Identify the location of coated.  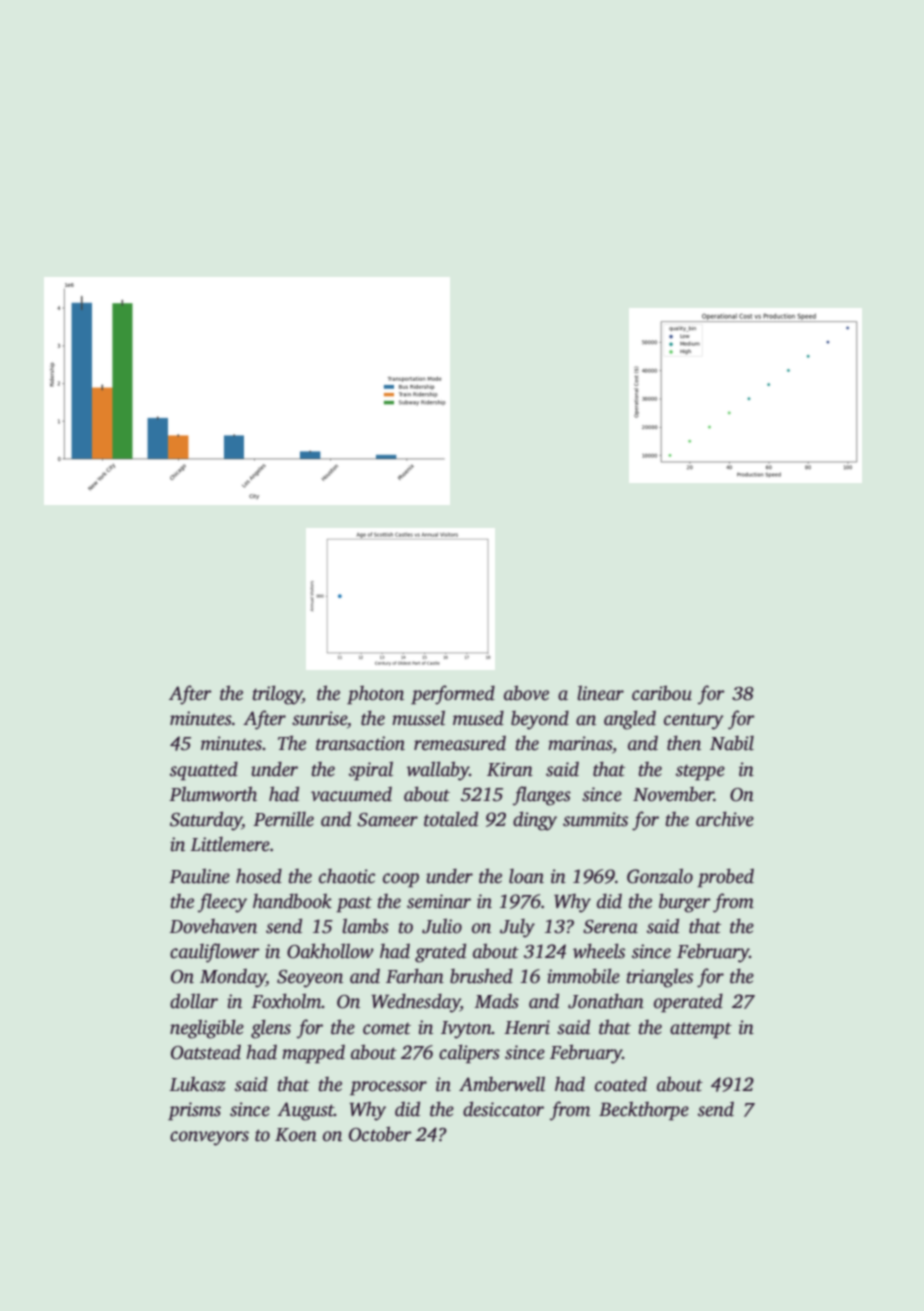
(621, 1084).
